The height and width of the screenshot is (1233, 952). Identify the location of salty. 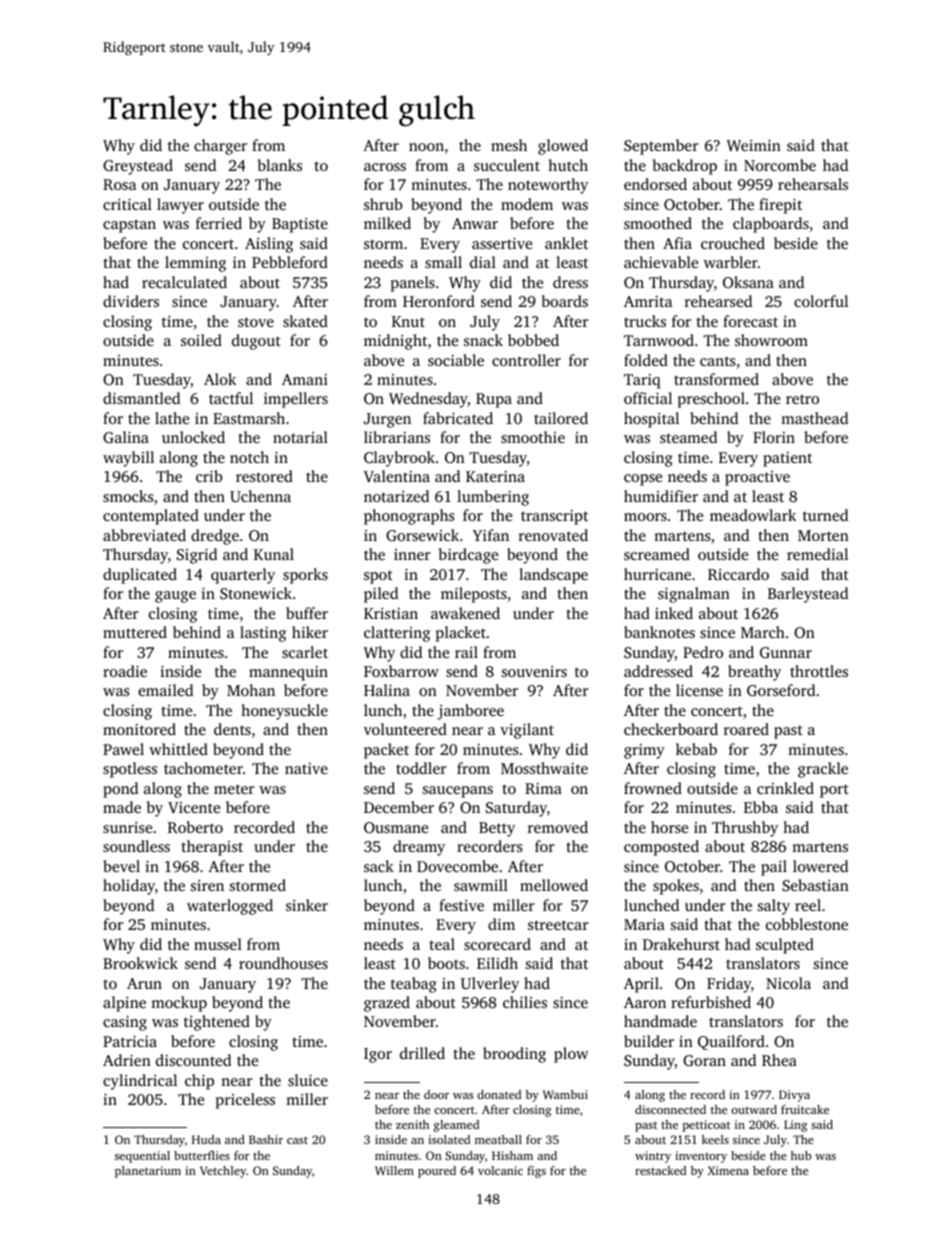
(774, 907).
